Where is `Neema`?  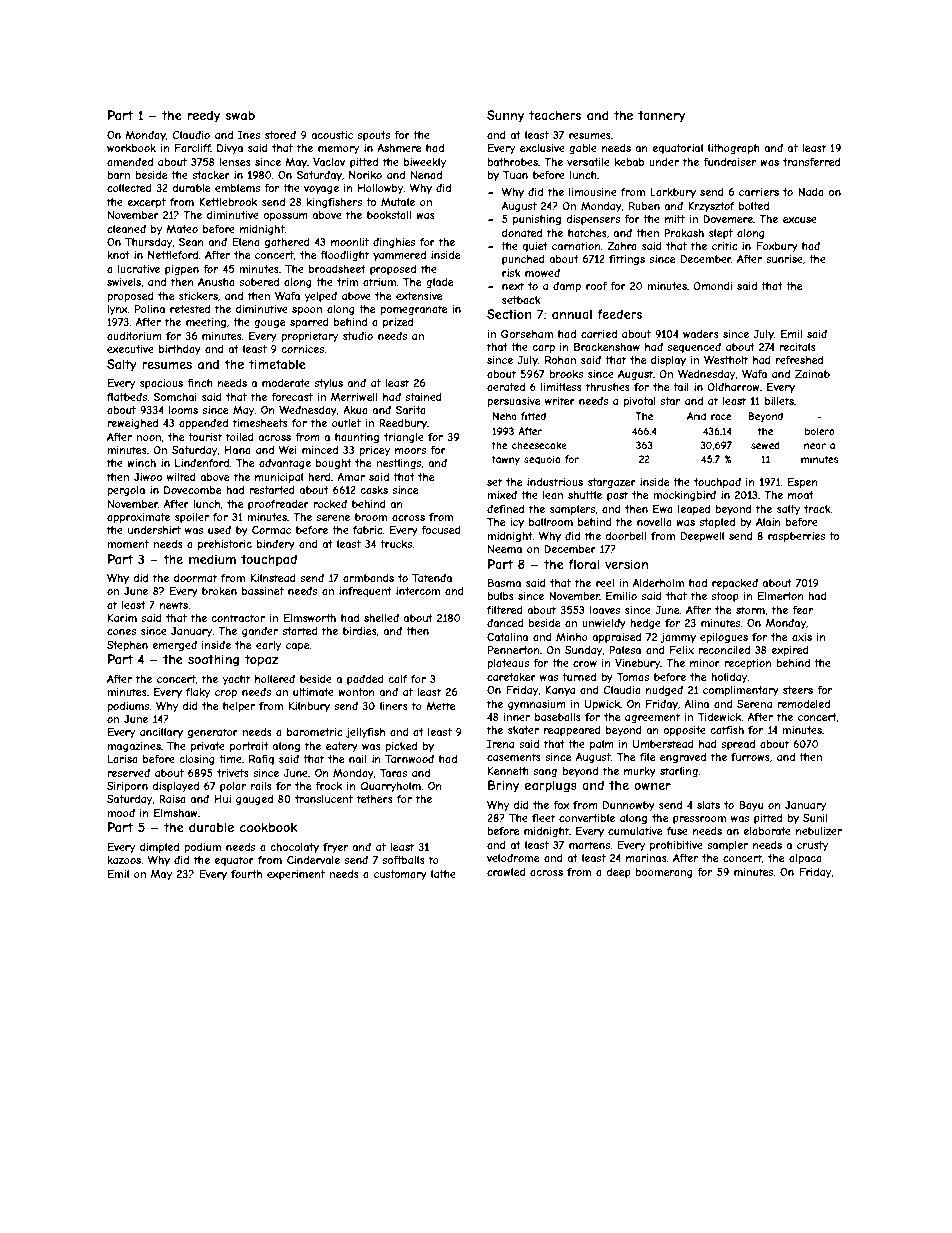 Neema is located at coordinates (505, 549).
